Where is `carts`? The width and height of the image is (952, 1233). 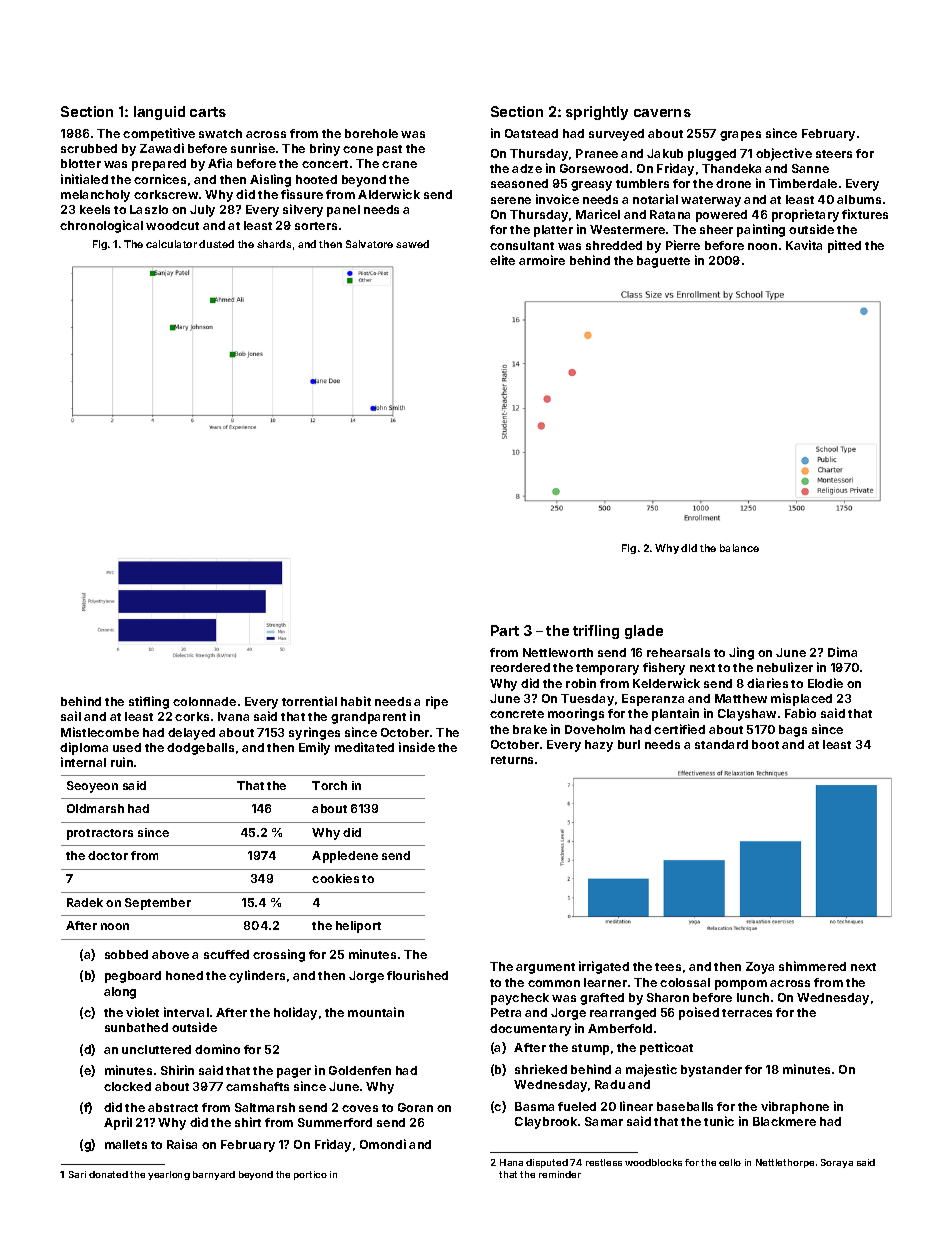 carts is located at coordinates (208, 112).
